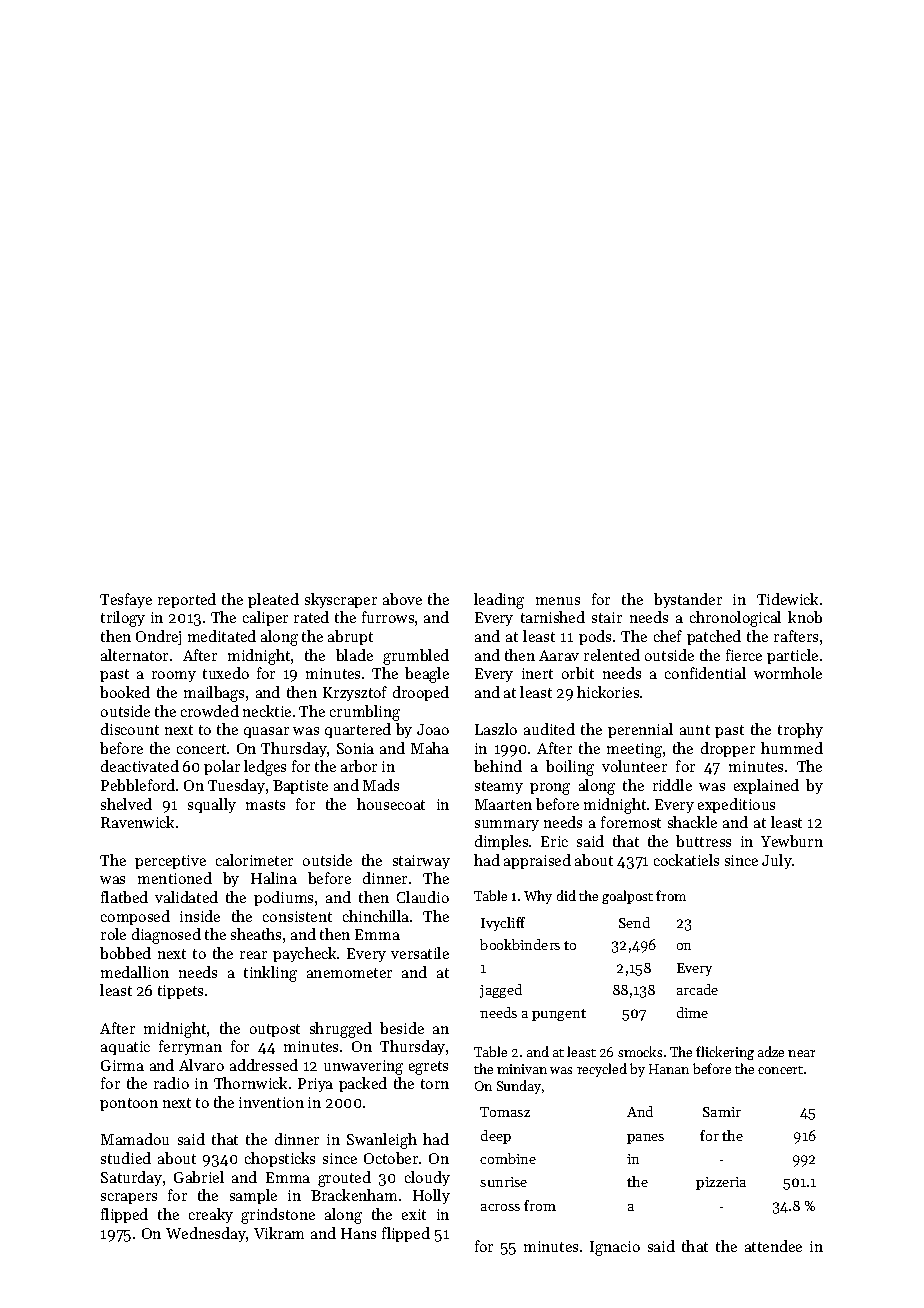 This screenshot has height=1308, width=924. I want to click on scrapers, so click(129, 1198).
